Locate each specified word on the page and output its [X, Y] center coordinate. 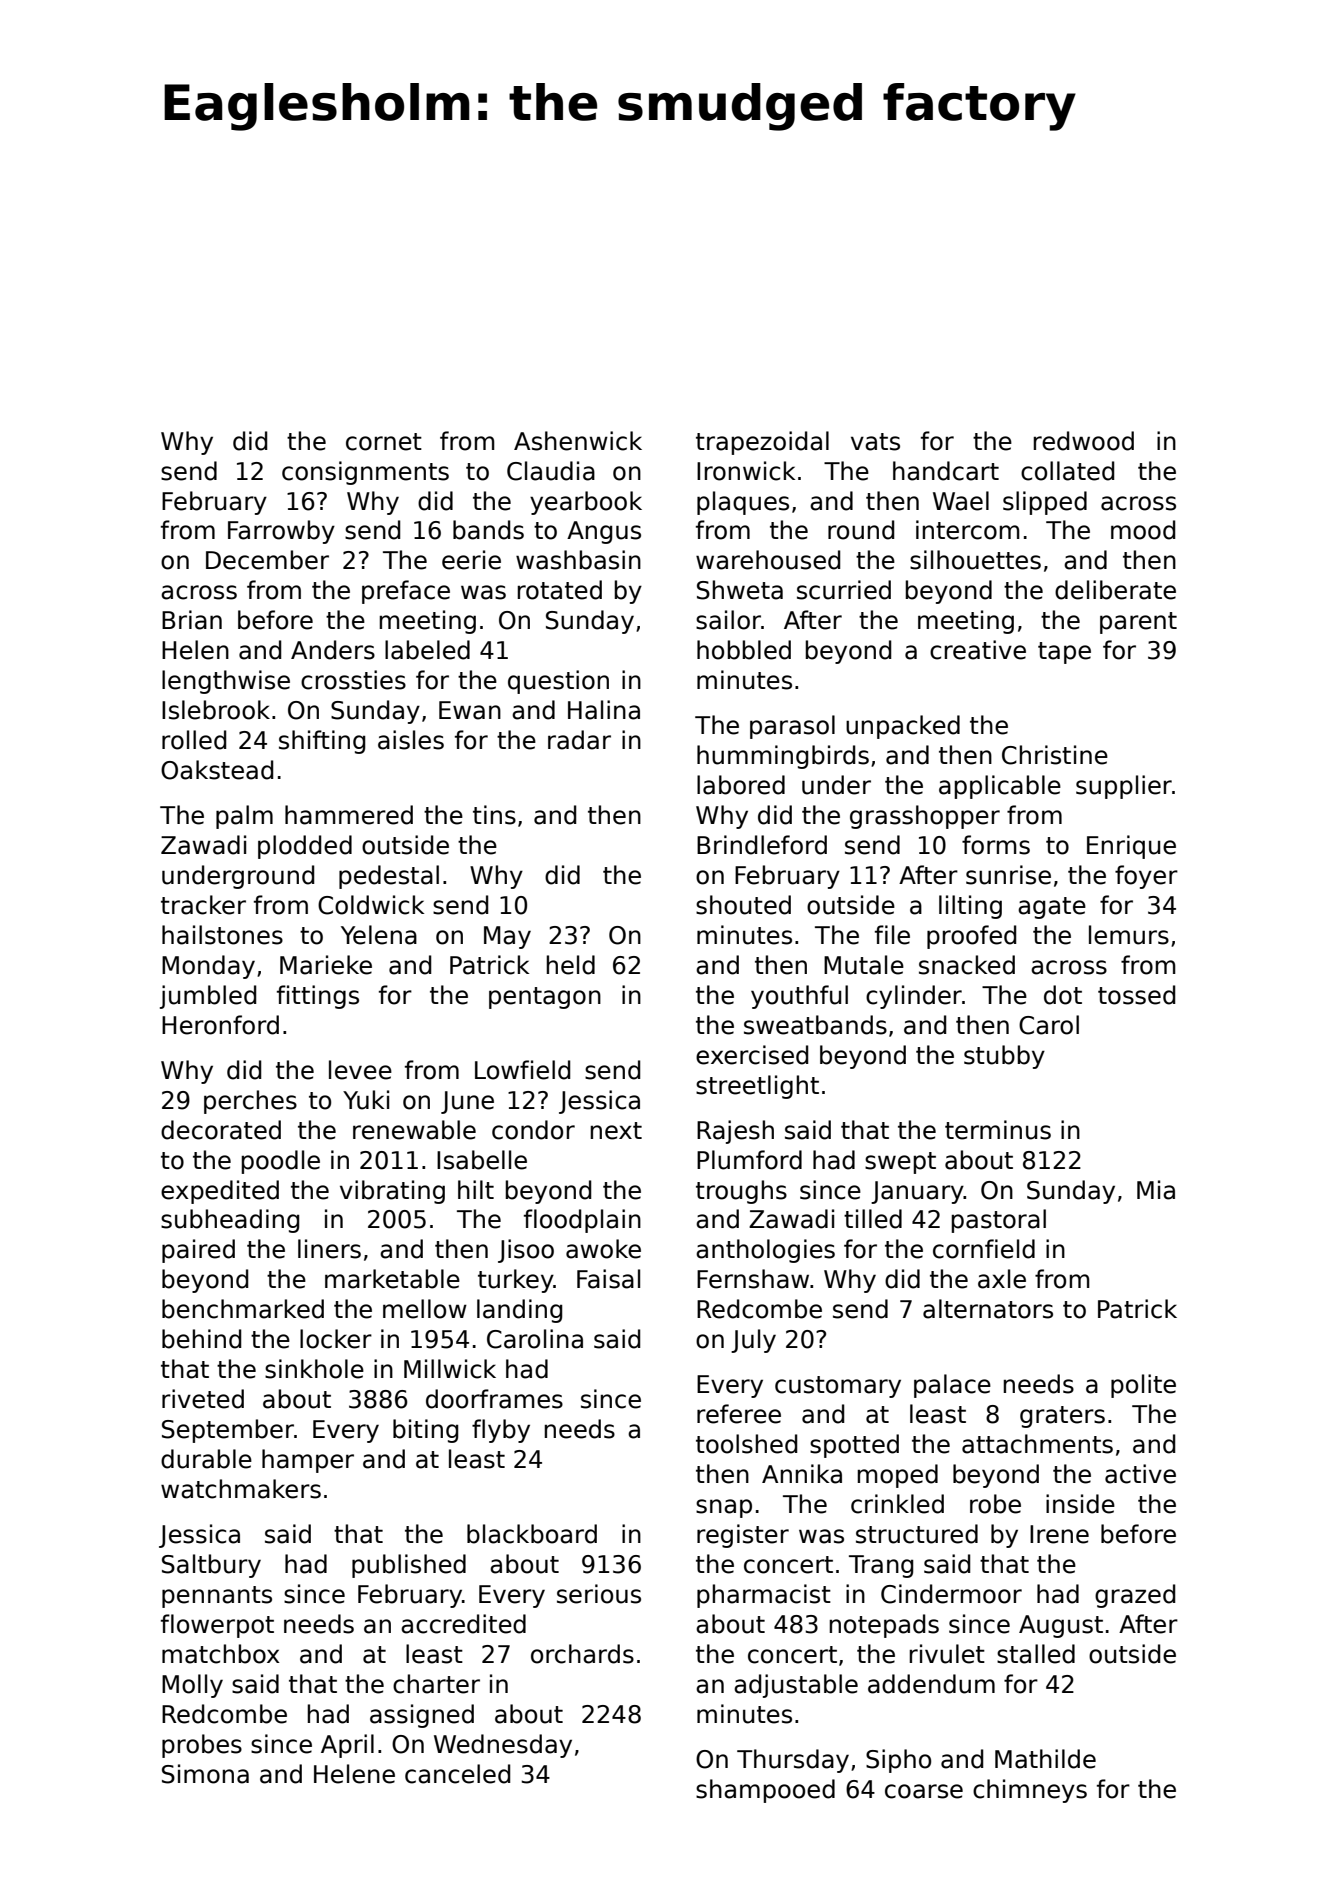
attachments [1037, 1444]
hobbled [744, 650]
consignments [365, 473]
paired [198, 1251]
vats [875, 442]
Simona [205, 1774]
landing [519, 1311]
